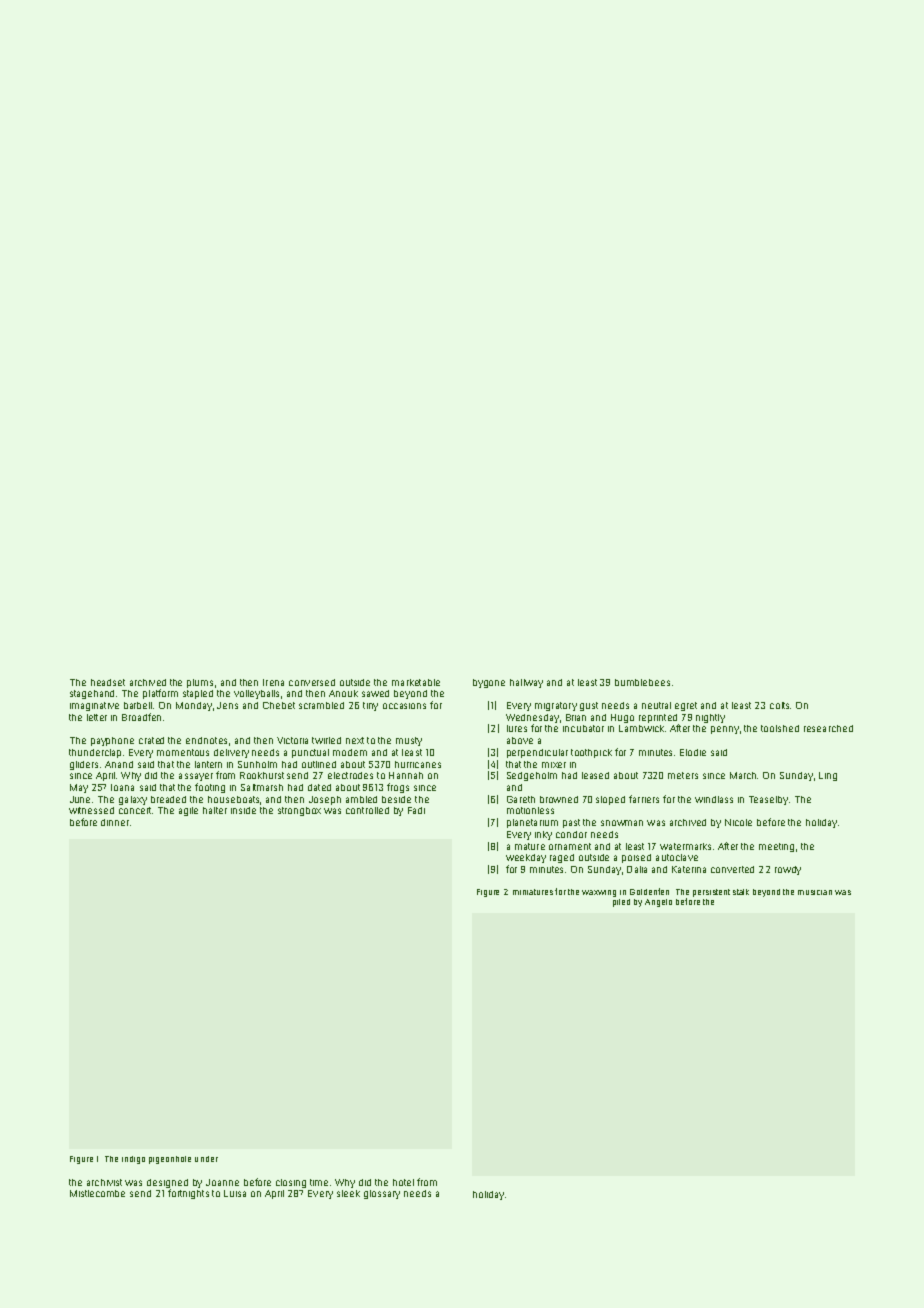 The height and width of the page is (1308, 924). Describe the element at coordinates (326, 740) in the page. I see `twirled` at that location.
